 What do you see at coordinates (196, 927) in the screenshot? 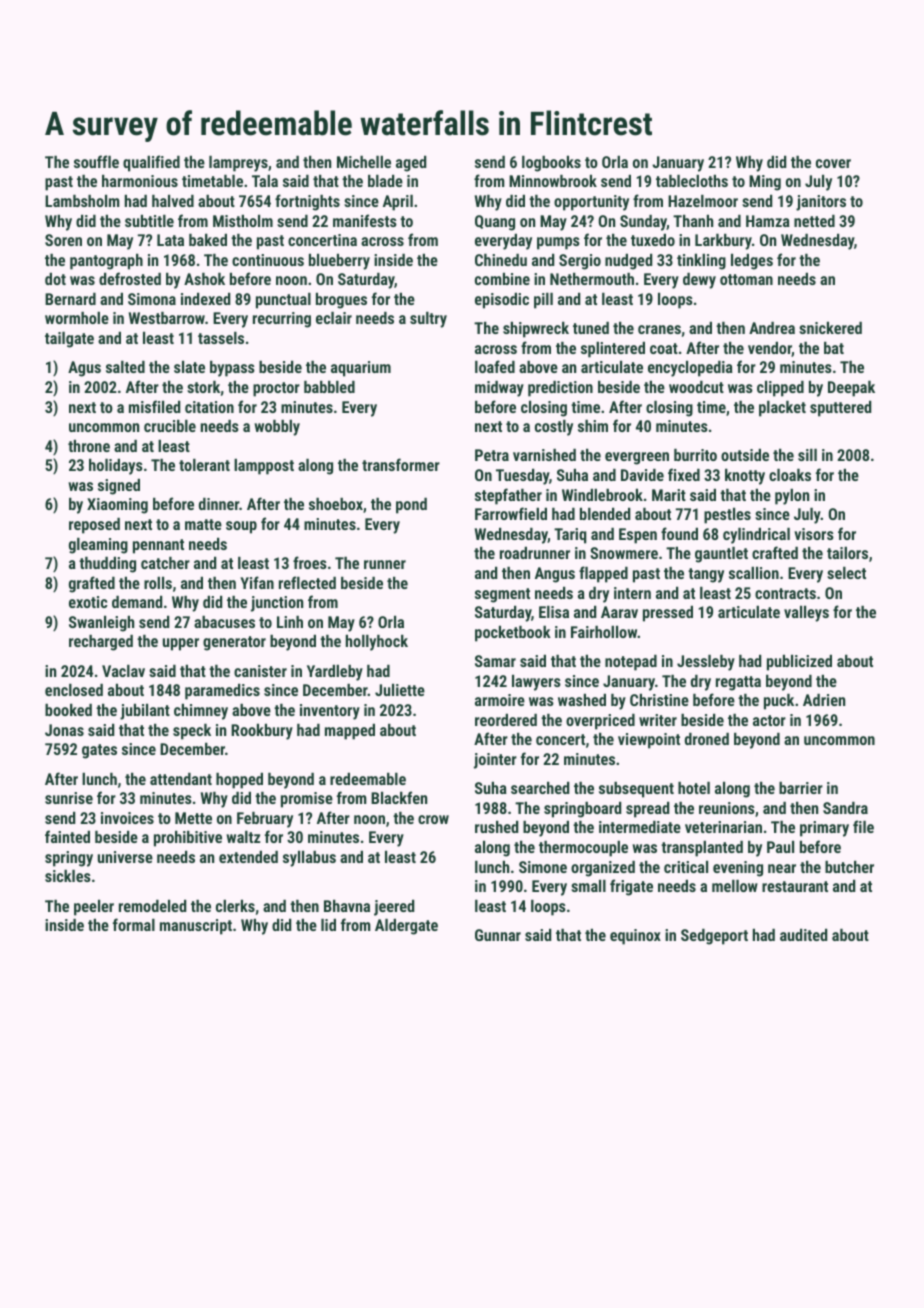
I see `manuscript` at bounding box center [196, 927].
